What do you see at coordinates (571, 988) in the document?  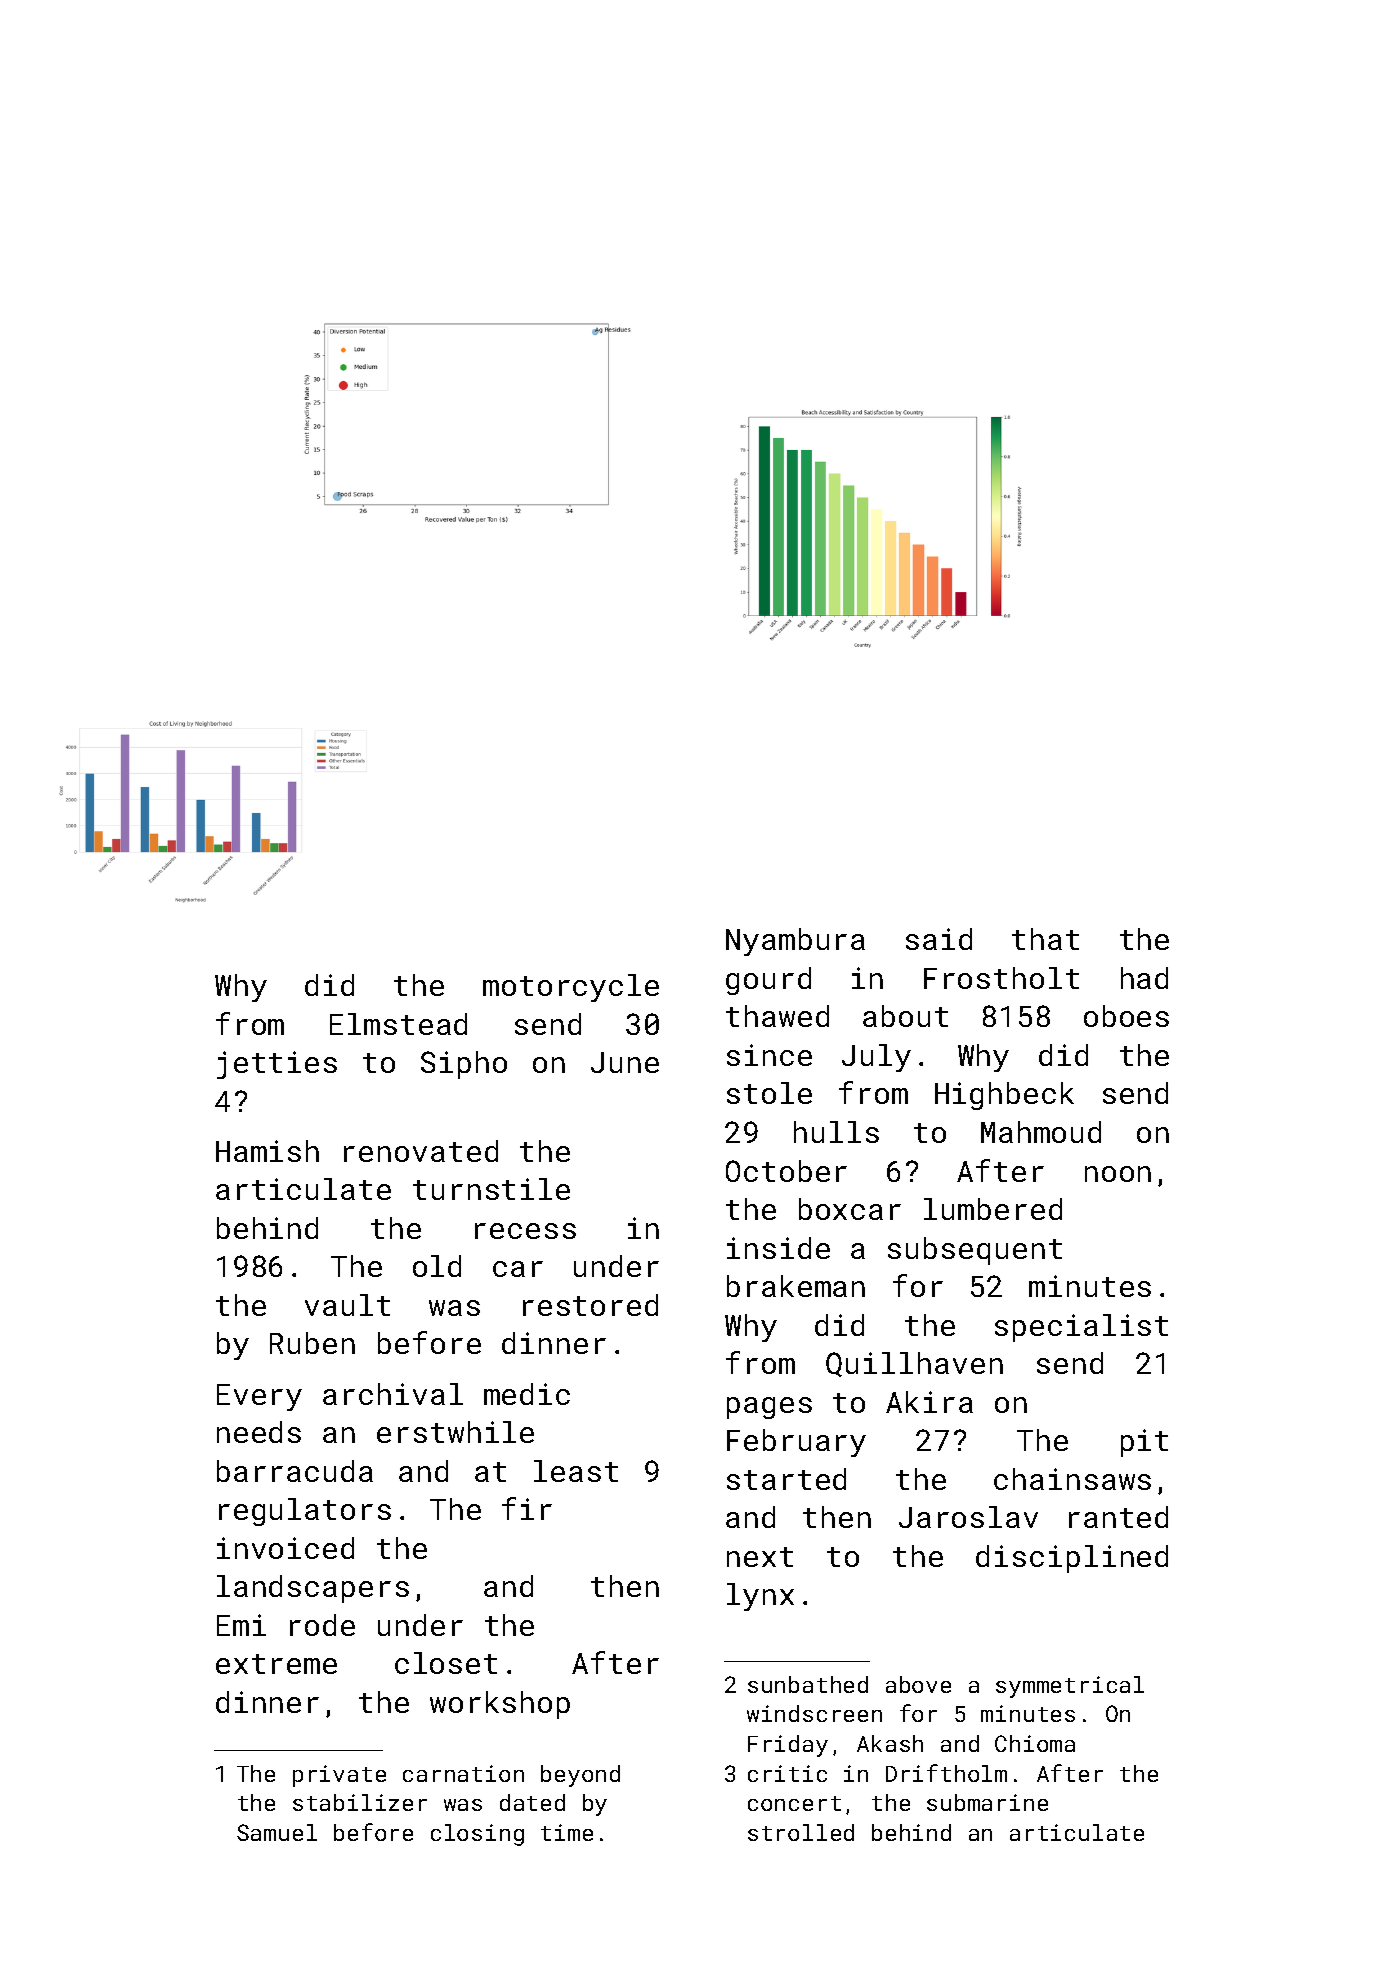 I see `motorcycle` at bounding box center [571, 988].
